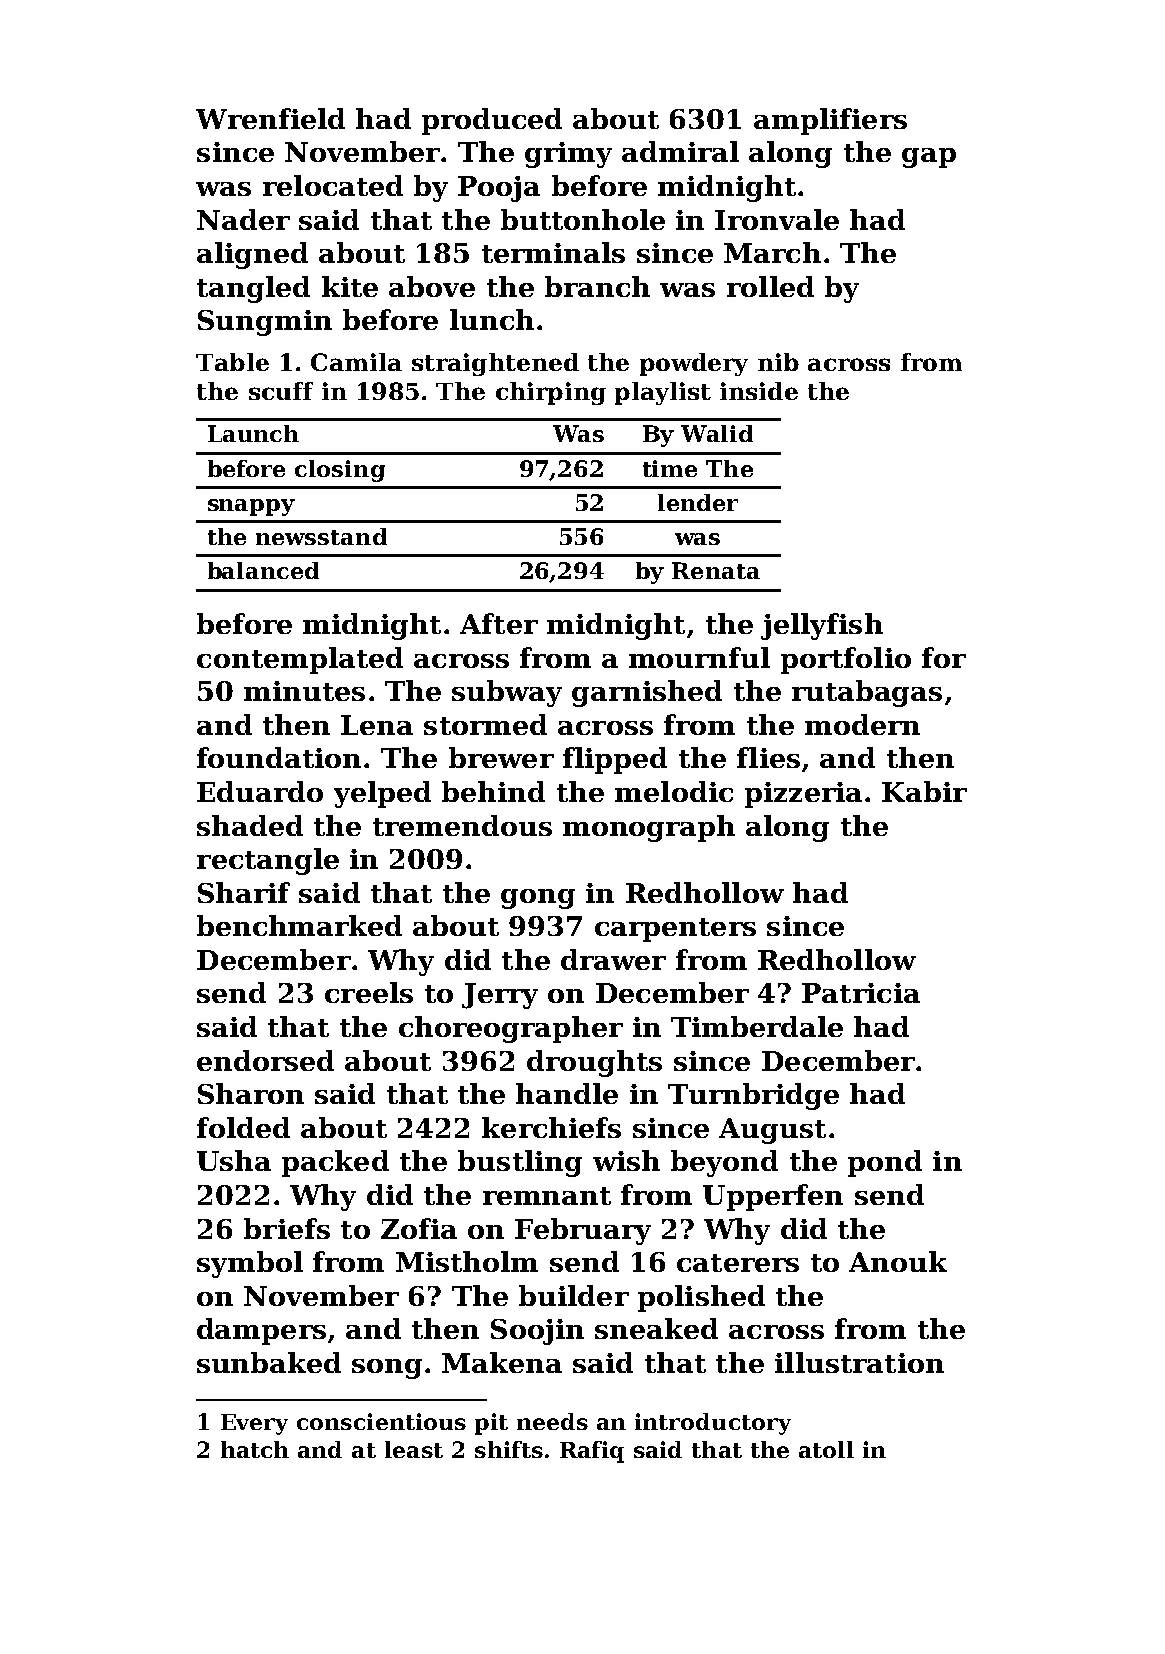 The image size is (1165, 1654). Describe the element at coordinates (520, 1163) in the screenshot. I see `bustling` at that location.
